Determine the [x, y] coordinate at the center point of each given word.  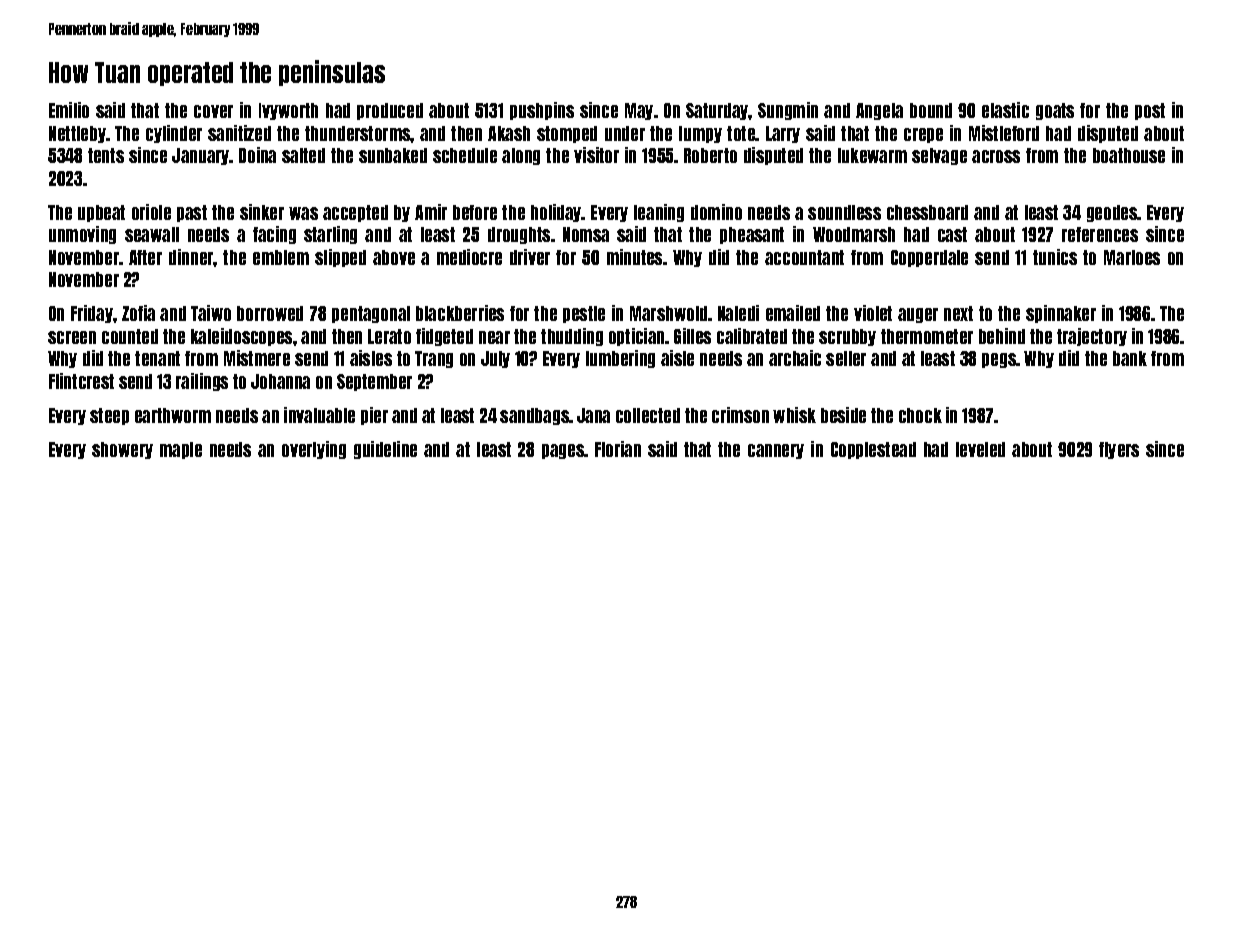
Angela [879, 111]
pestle [584, 314]
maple [181, 450]
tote [741, 133]
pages [563, 451]
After [145, 257]
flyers [1119, 450]
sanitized [239, 133]
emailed [793, 313]
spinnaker [1061, 314]
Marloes [1132, 257]
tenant [157, 358]
